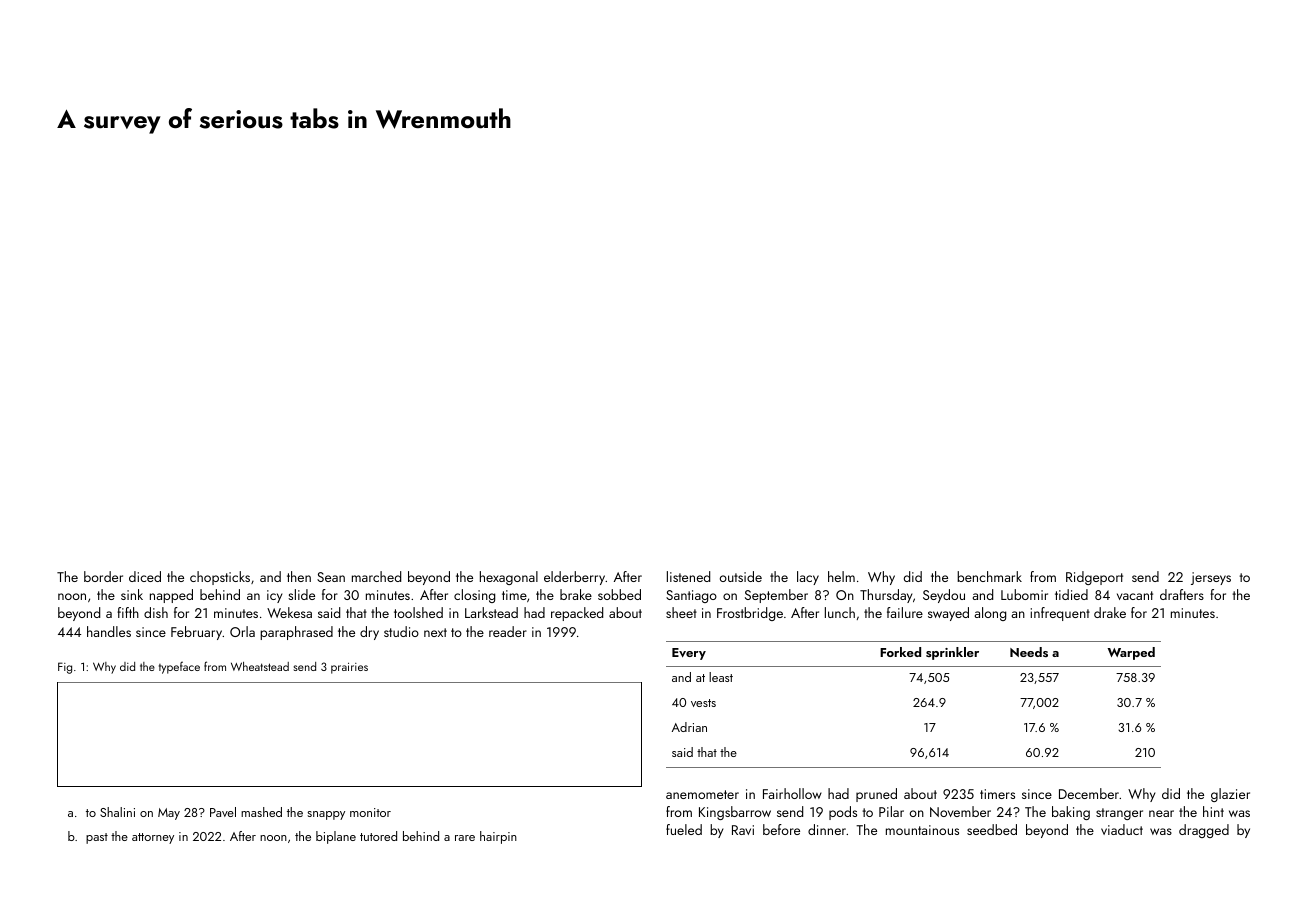  Describe the element at coordinates (117, 812) in the document. I see `Shalini` at that location.
